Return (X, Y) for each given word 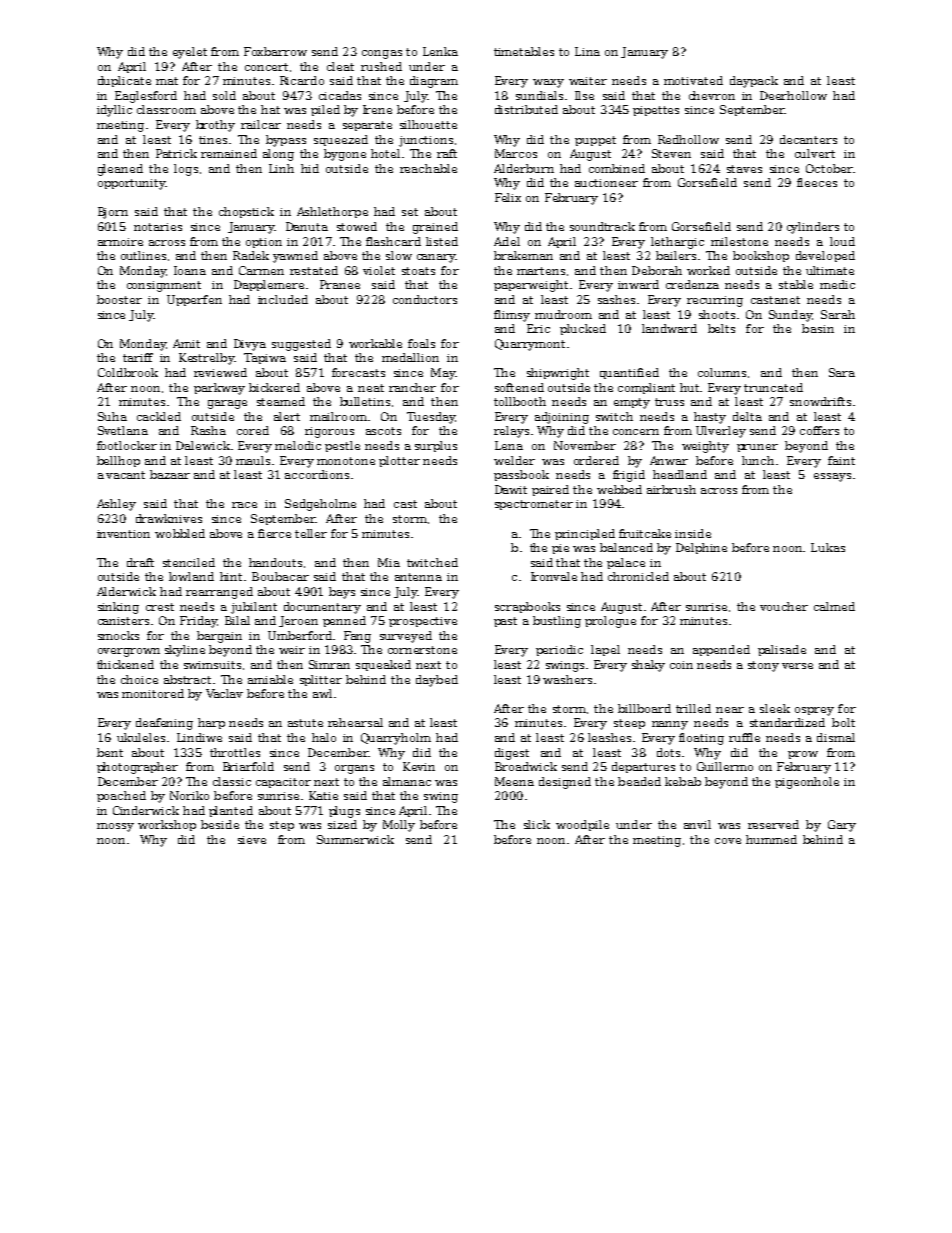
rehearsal (355, 722)
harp (211, 723)
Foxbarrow (275, 51)
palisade (782, 650)
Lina (587, 51)
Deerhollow (793, 95)
